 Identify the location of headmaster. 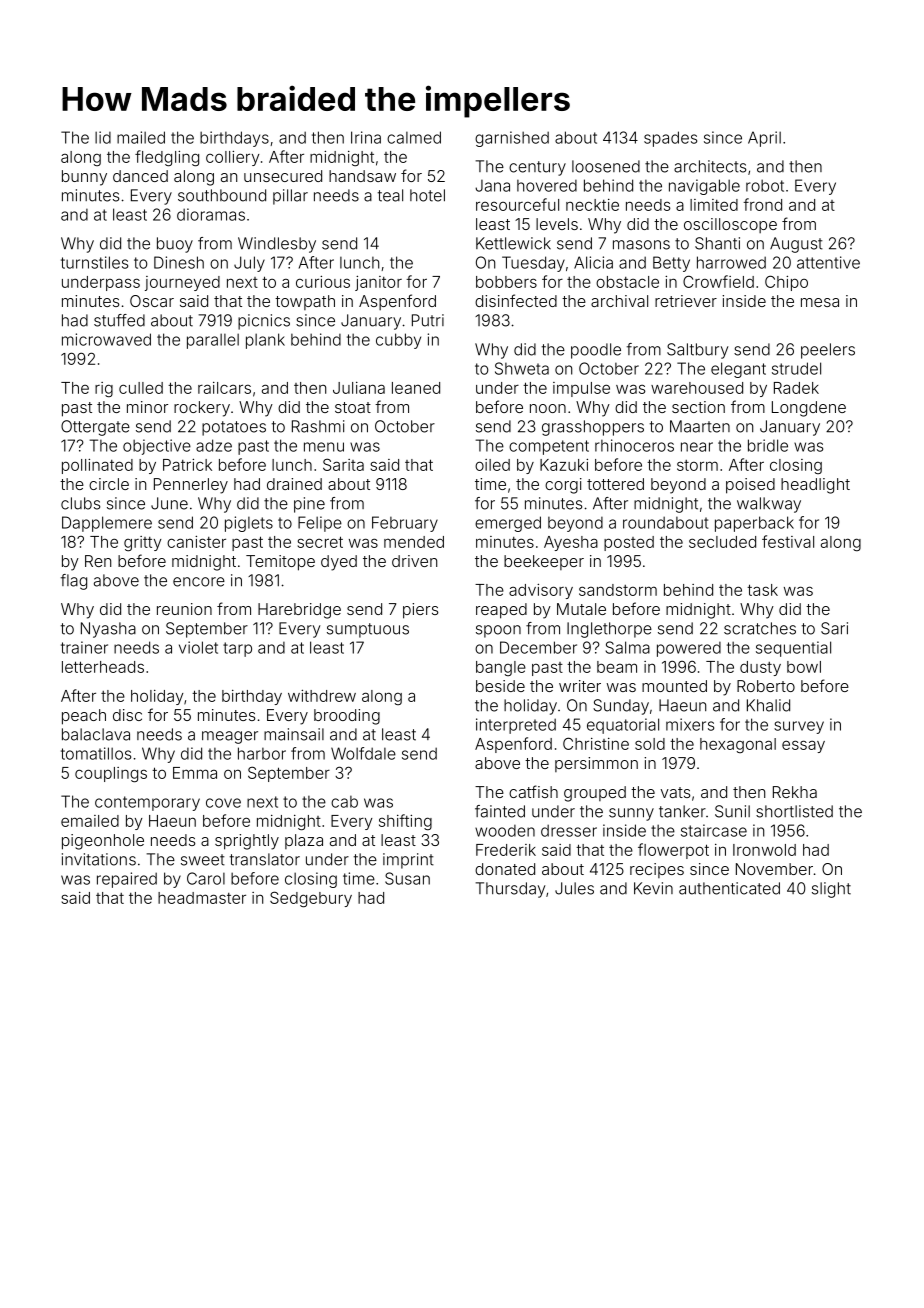
(202, 898).
